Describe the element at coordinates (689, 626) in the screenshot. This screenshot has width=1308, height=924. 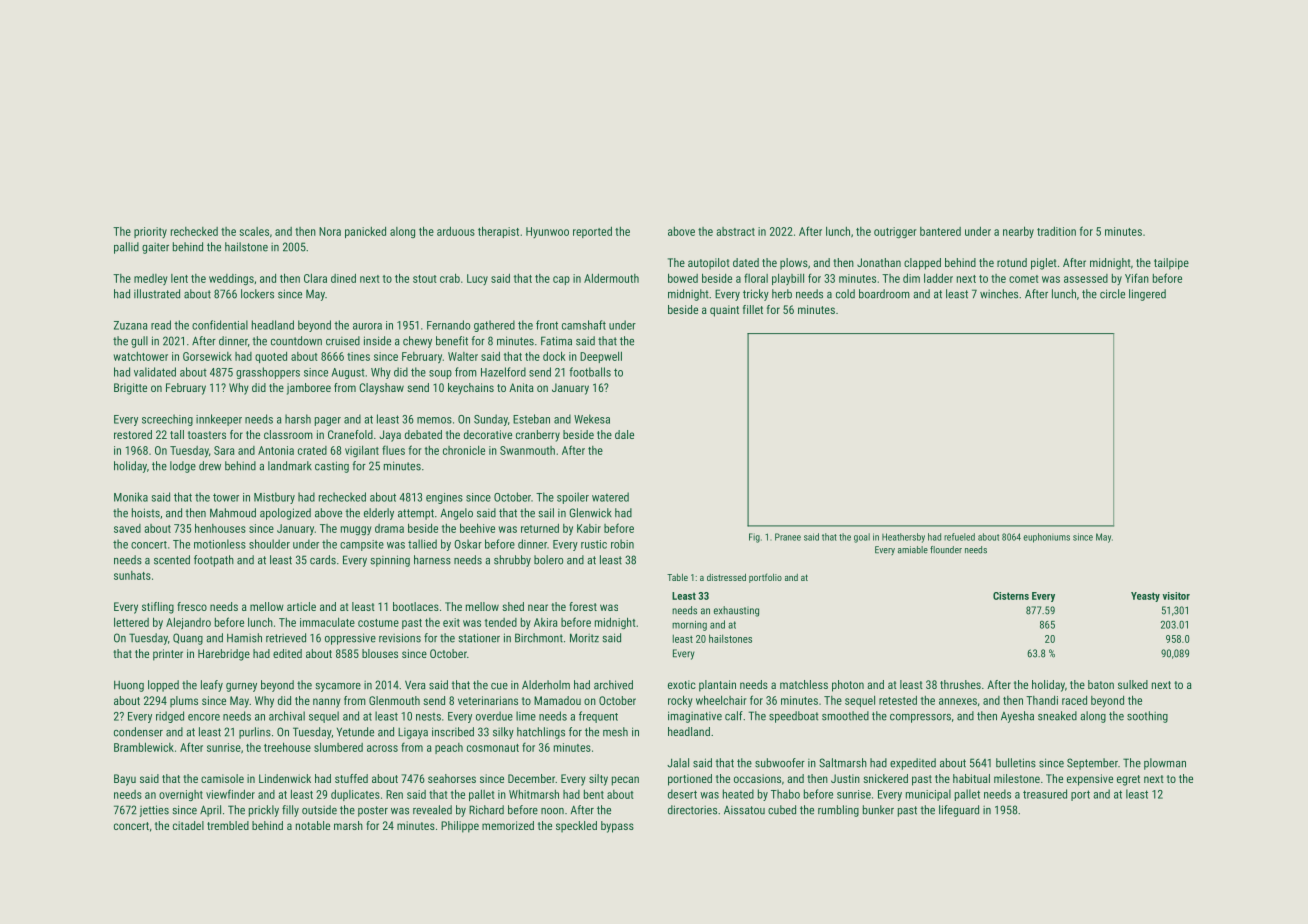
I see `morning` at that location.
